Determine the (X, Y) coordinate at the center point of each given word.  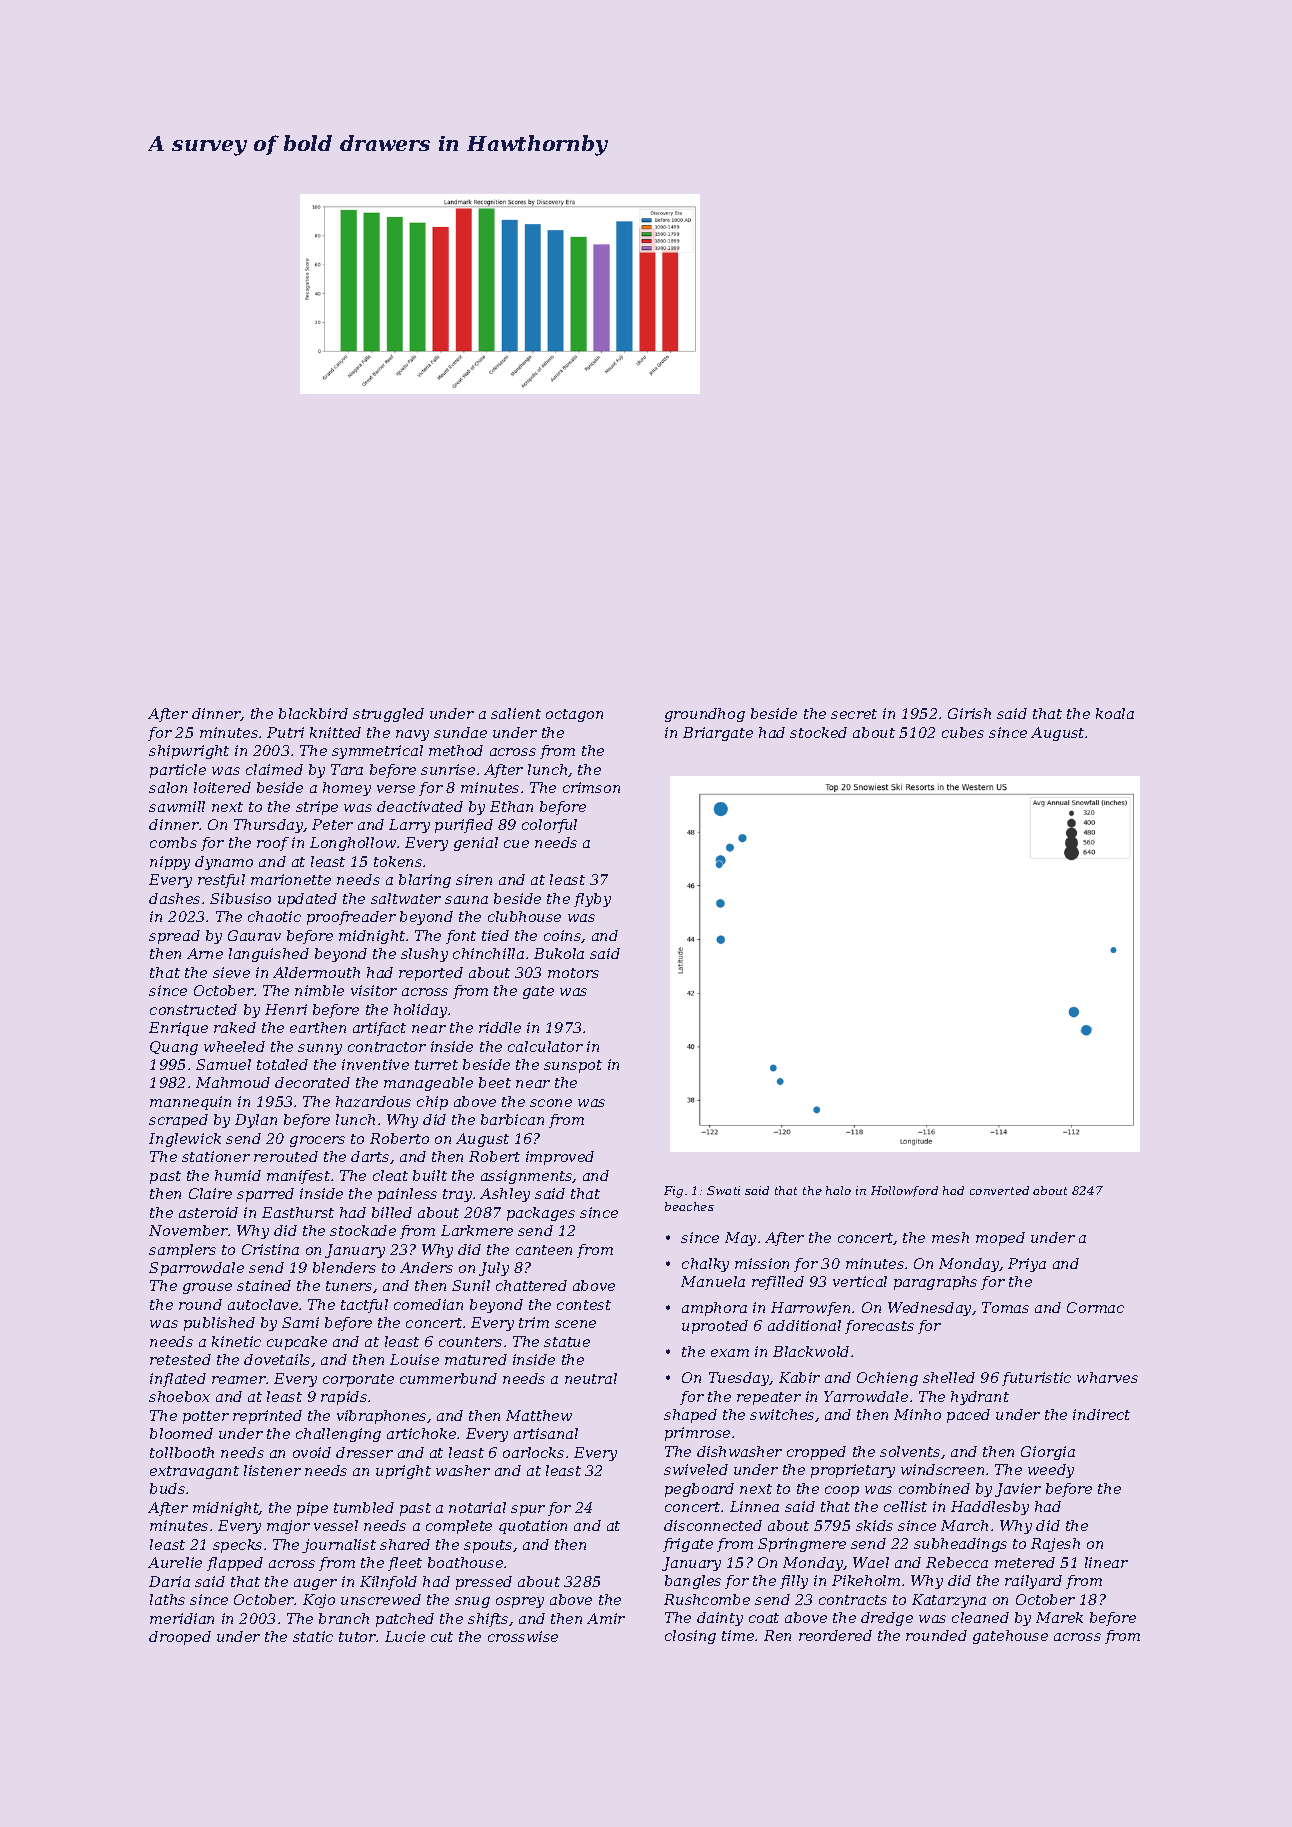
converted (999, 1190)
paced (968, 1416)
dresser (364, 1452)
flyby (592, 900)
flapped (235, 1564)
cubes (963, 732)
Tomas (1005, 1307)
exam (730, 1353)
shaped (690, 1416)
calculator (545, 1046)
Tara (347, 769)
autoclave (263, 1304)
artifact (379, 1029)
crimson (591, 787)
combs (173, 842)
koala (1115, 713)
